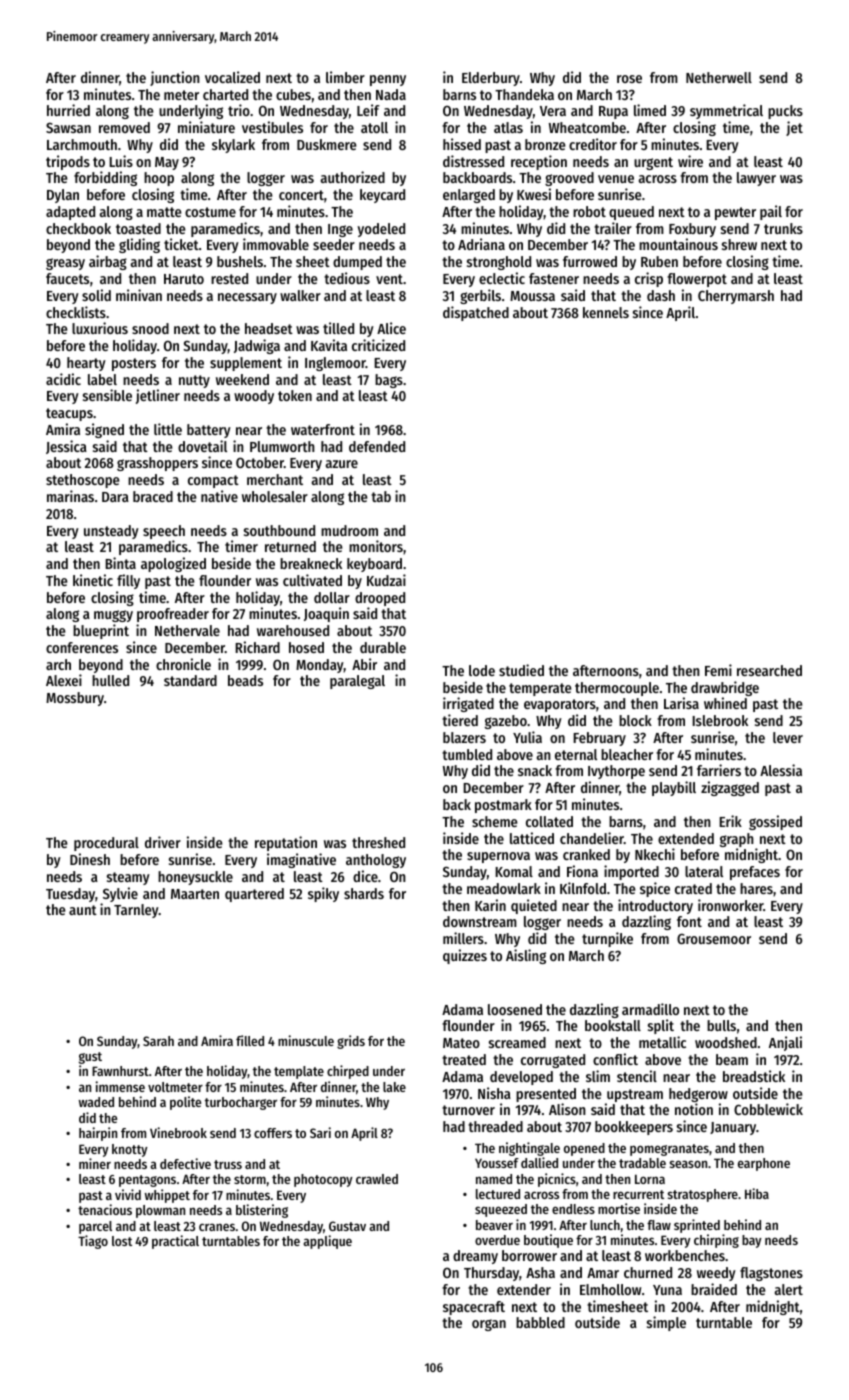 This page has height=1400, width=849. Describe the element at coordinates (175, 78) in the page. I see `junction` at that location.
